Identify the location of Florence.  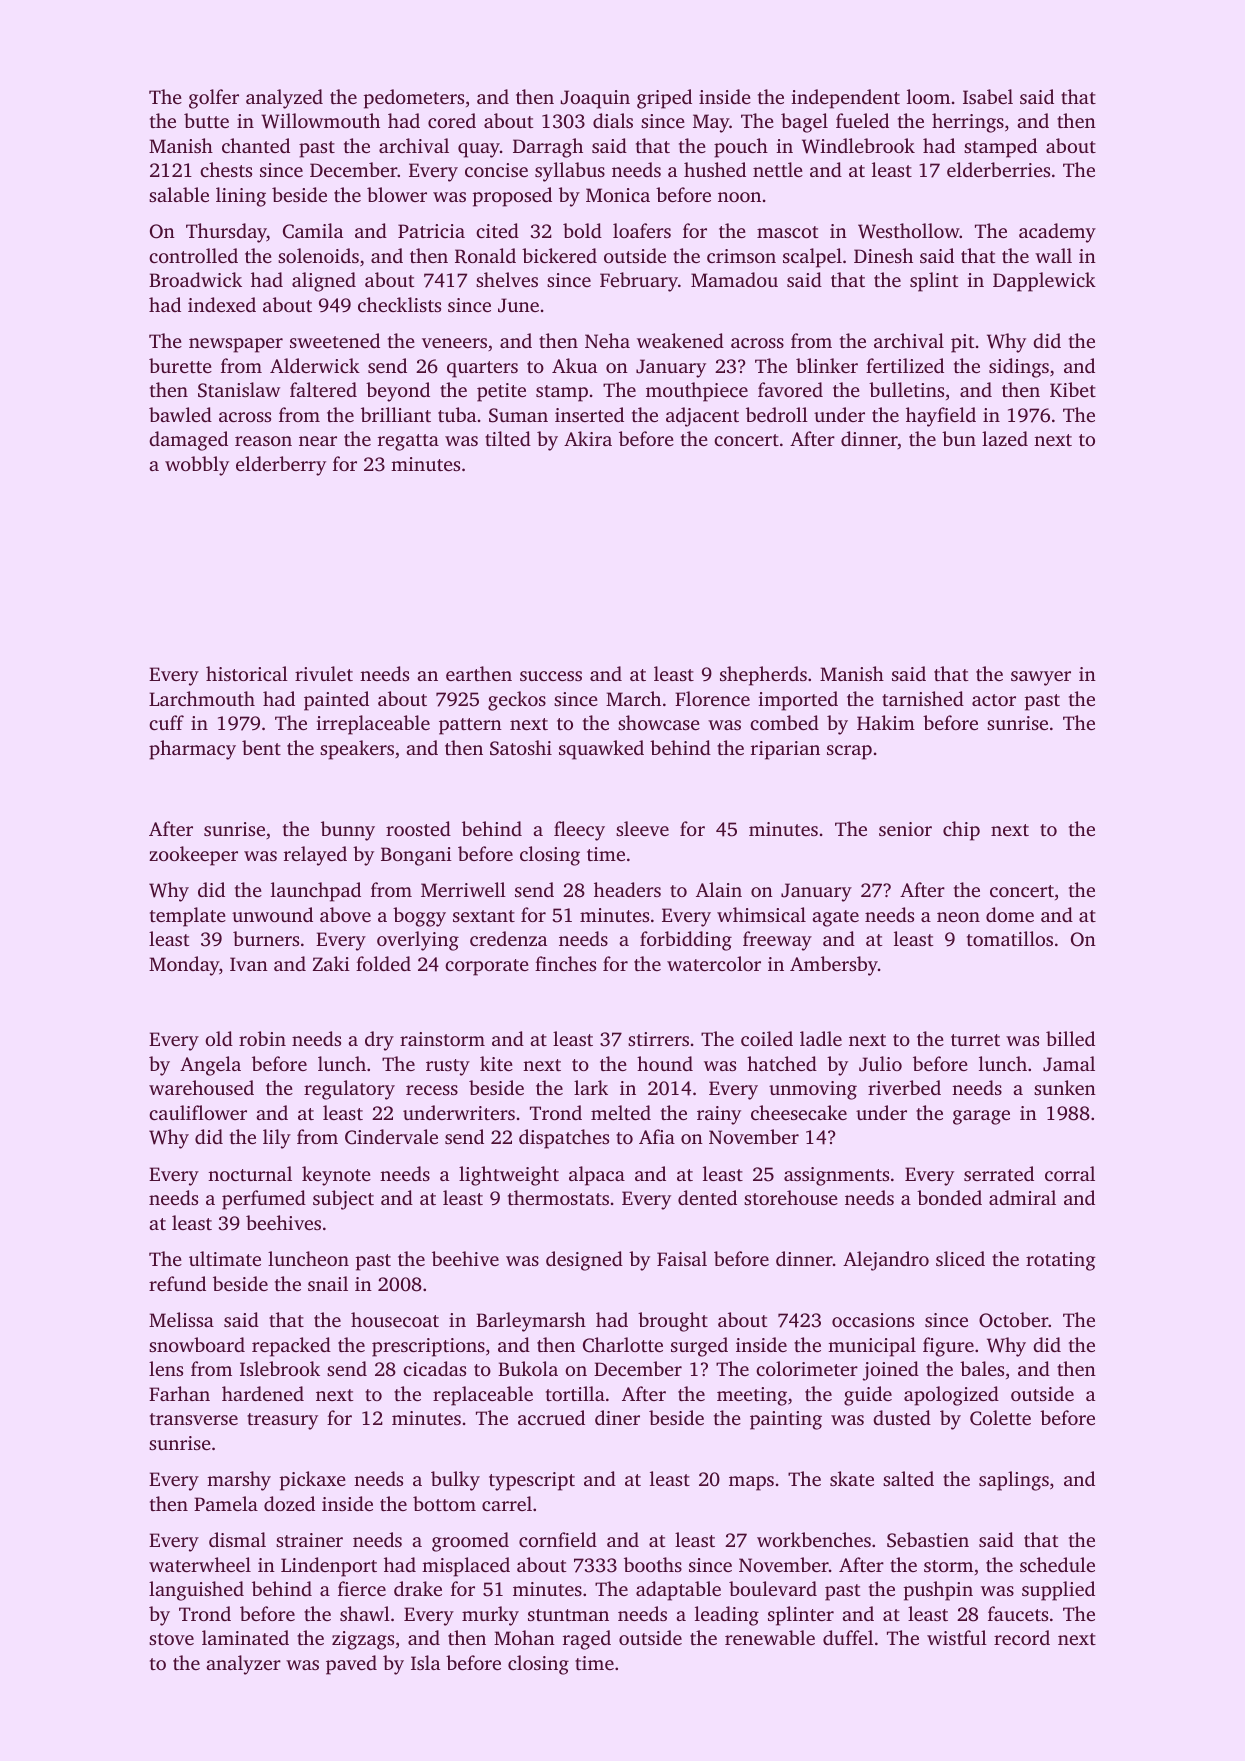
(712, 698).
